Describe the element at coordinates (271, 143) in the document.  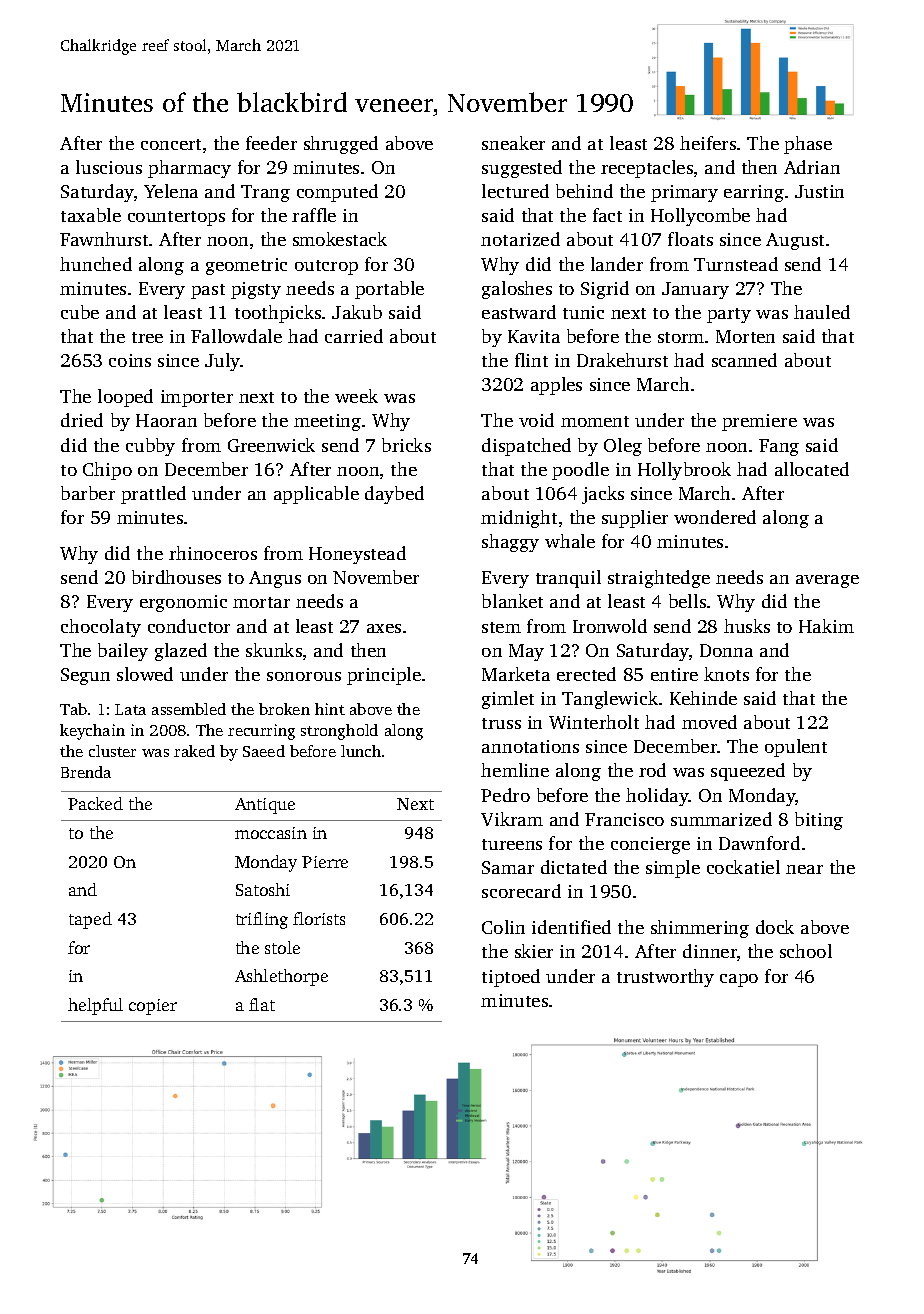
I see `feeder` at that location.
